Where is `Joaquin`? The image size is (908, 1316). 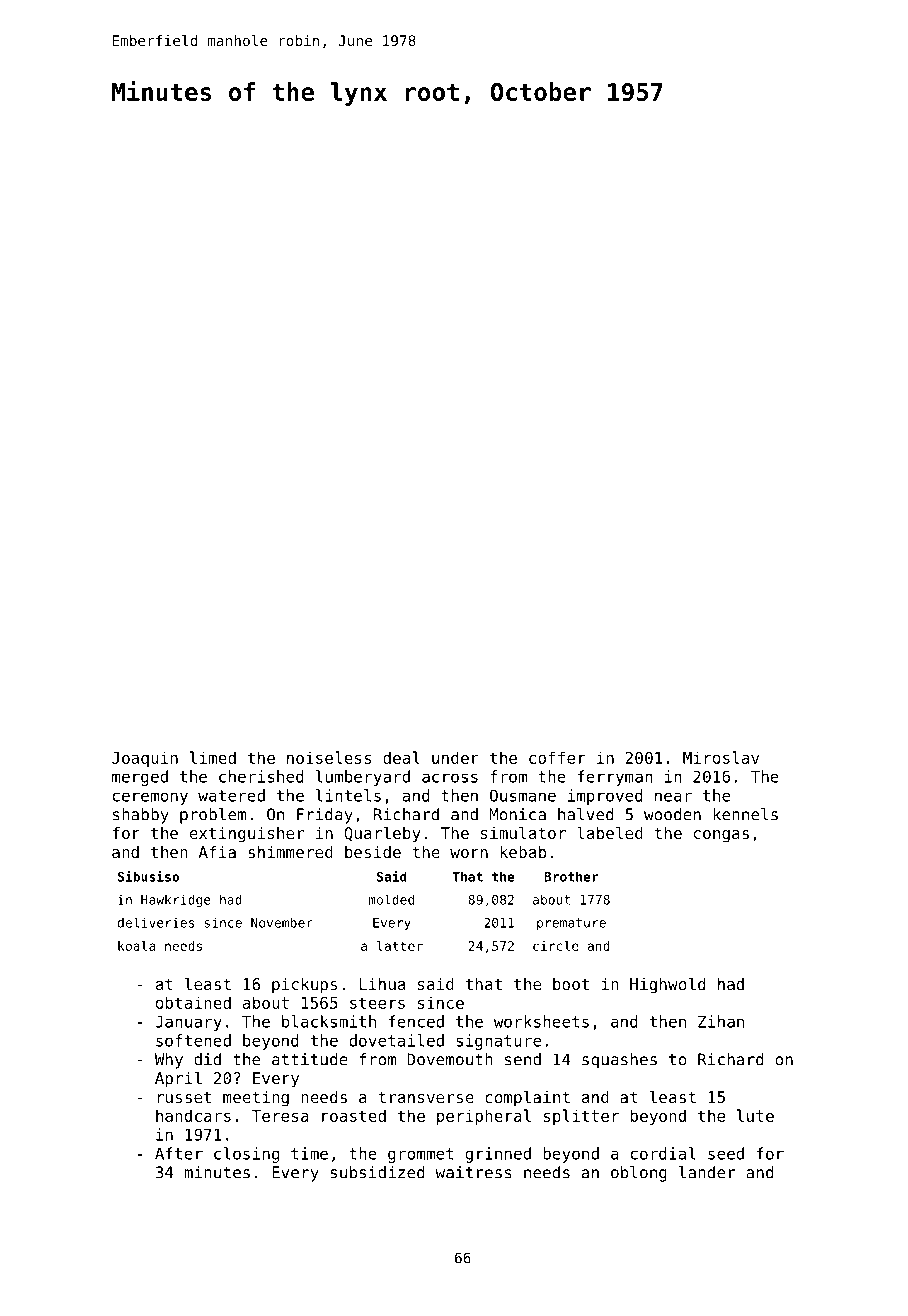 Joaquin is located at coordinates (145, 759).
